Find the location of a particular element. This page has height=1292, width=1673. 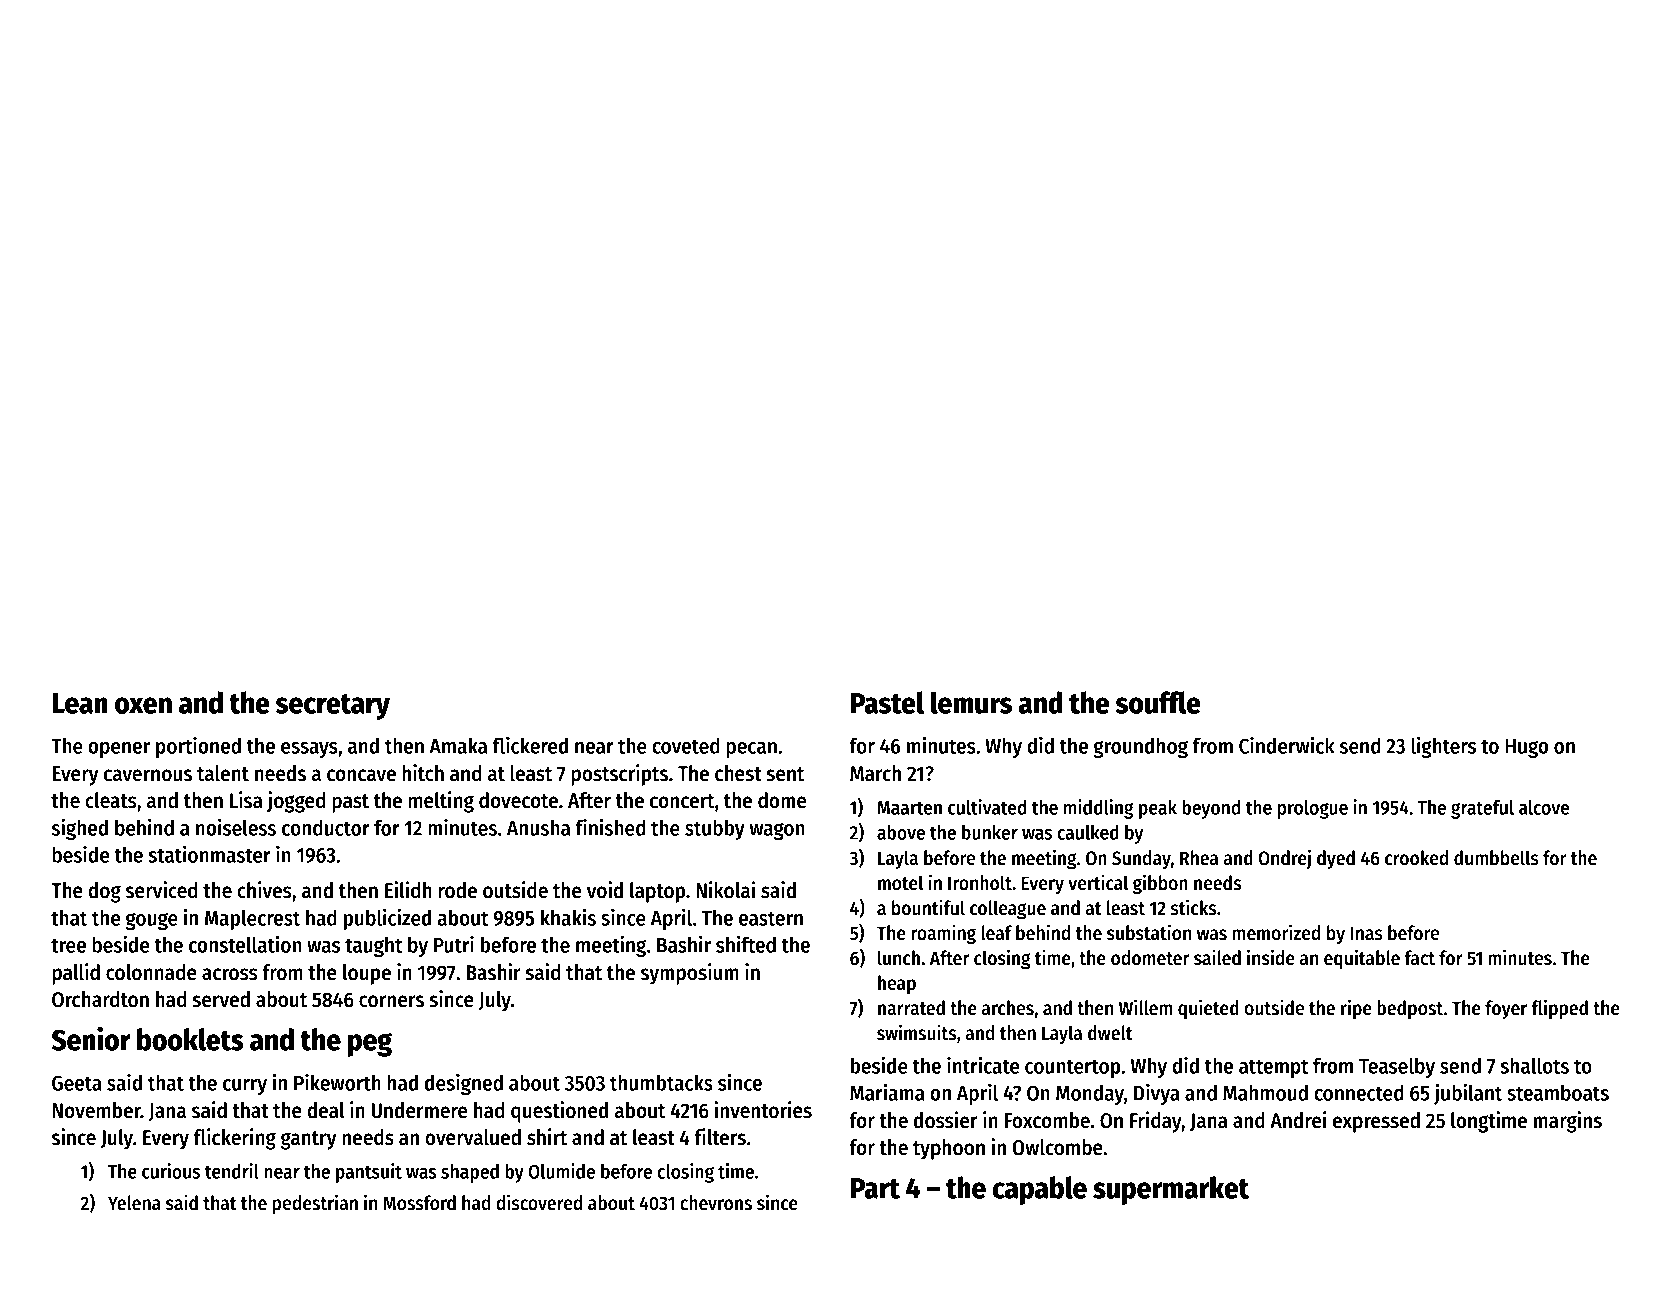

Part is located at coordinates (875, 1188).
